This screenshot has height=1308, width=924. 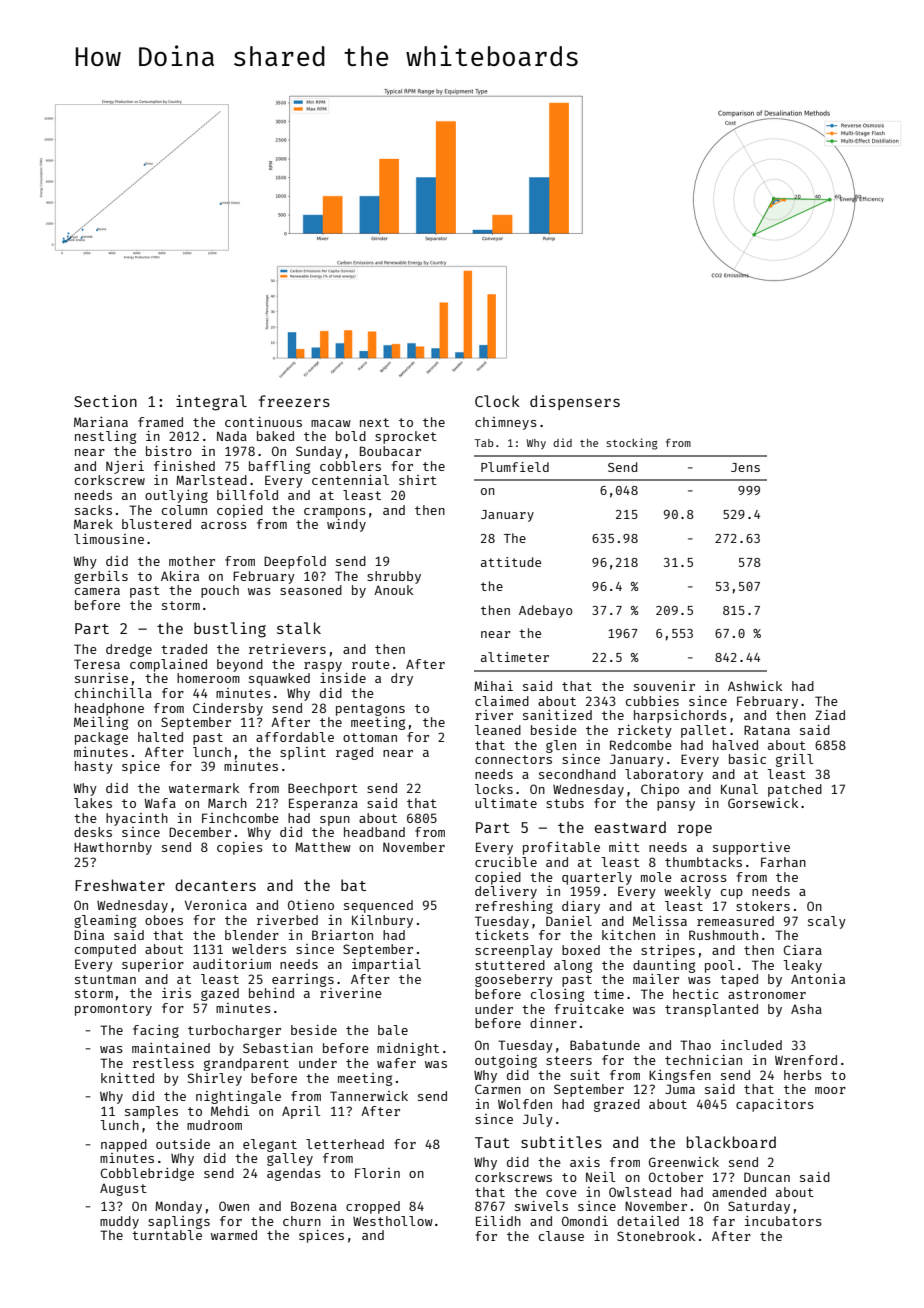 What do you see at coordinates (783, 1221) in the screenshot?
I see `incubators` at bounding box center [783, 1221].
